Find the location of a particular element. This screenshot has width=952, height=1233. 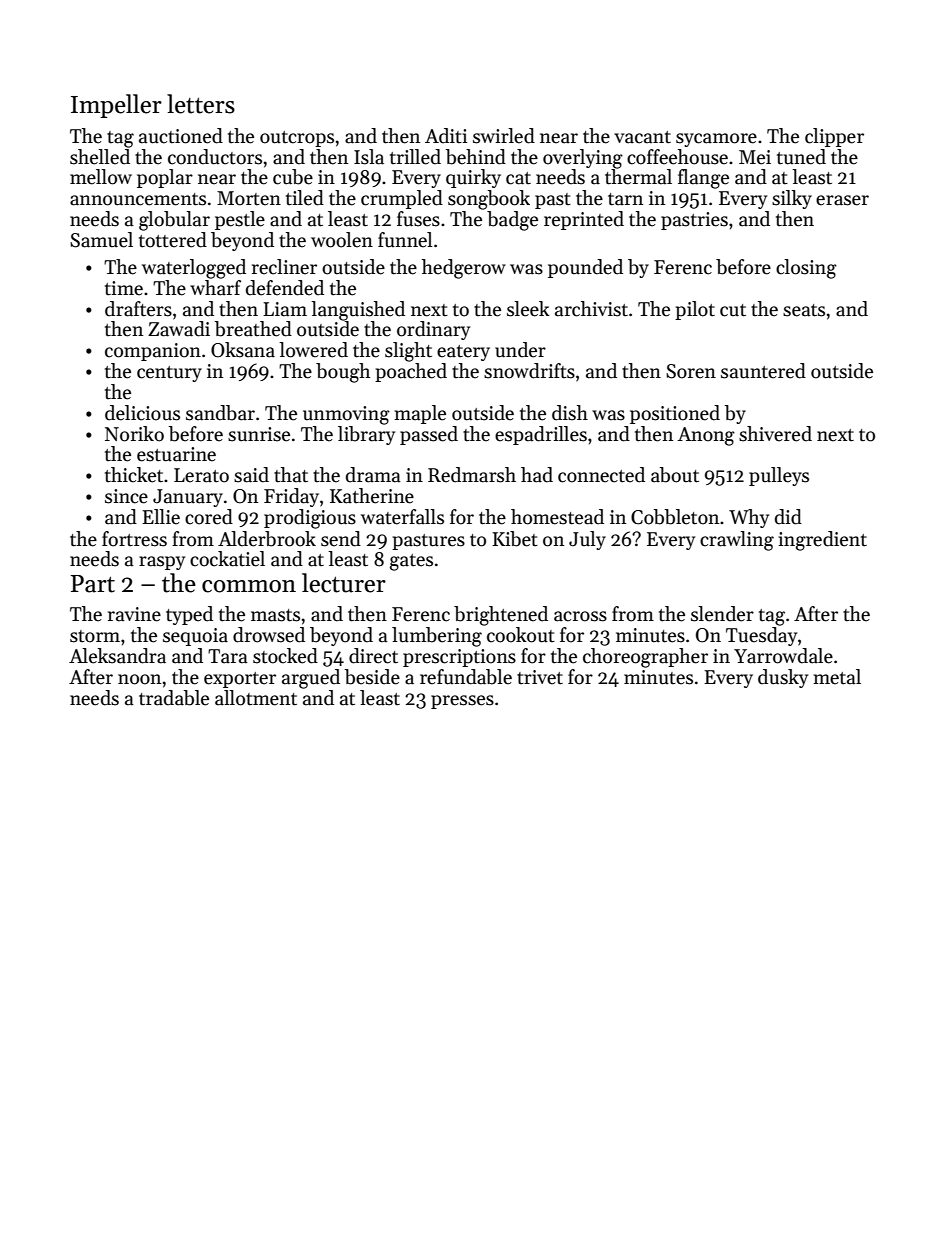

Aleksandra is located at coordinates (117, 656).
